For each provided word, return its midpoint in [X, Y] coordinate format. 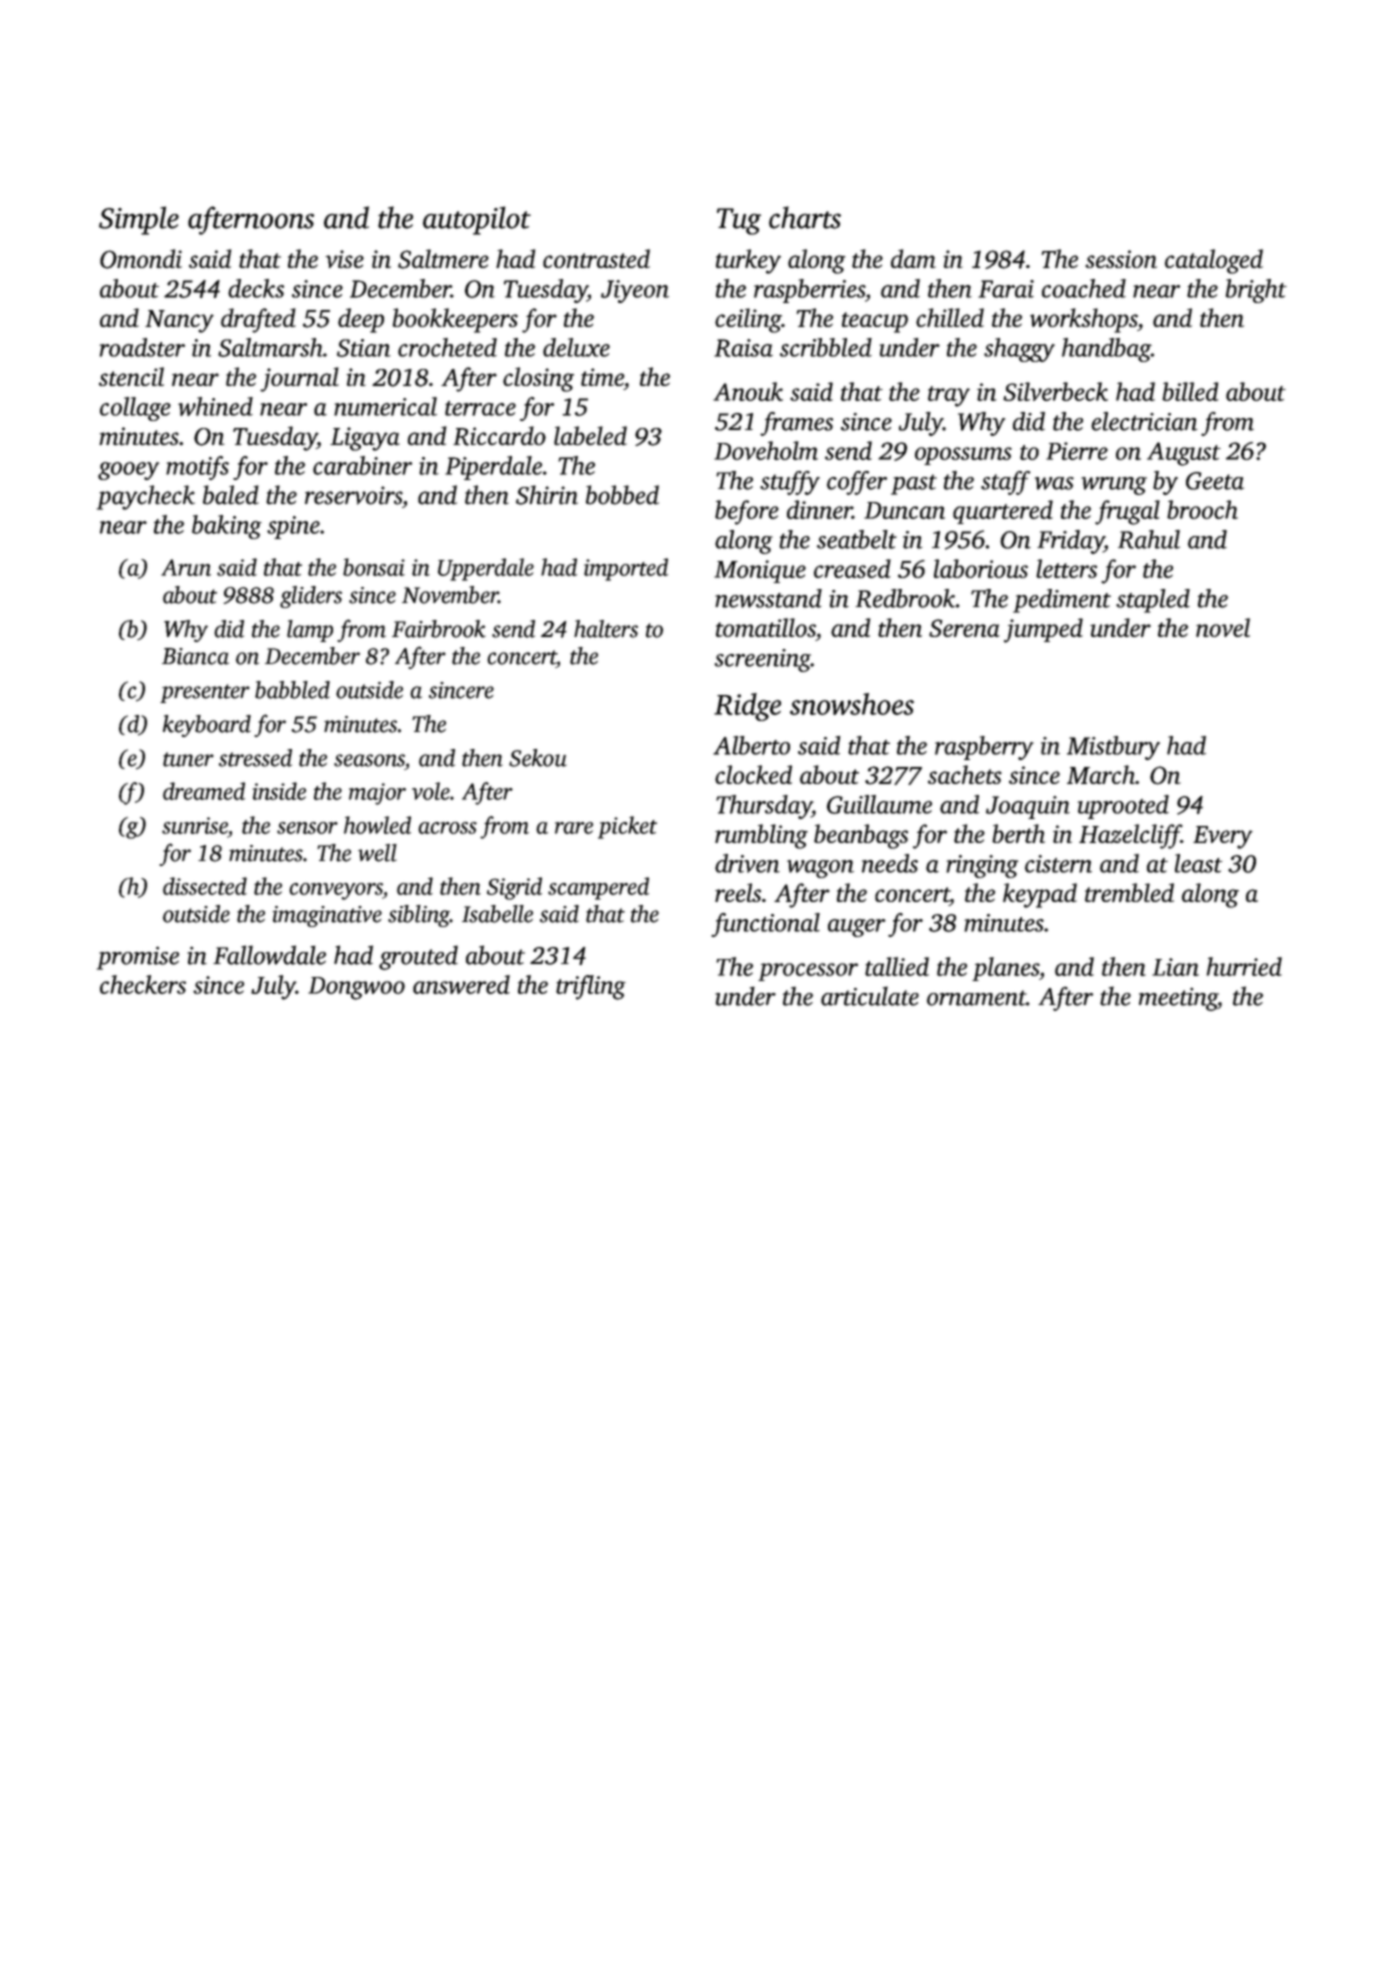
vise [344, 259]
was [1054, 483]
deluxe [576, 347]
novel [1223, 627]
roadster [142, 347]
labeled [590, 436]
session [1121, 259]
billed [1190, 391]
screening [762, 660]
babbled [292, 690]
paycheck [146, 497]
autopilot [477, 220]
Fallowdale [269, 955]
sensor [307, 828]
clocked [753, 774]
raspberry [984, 748]
